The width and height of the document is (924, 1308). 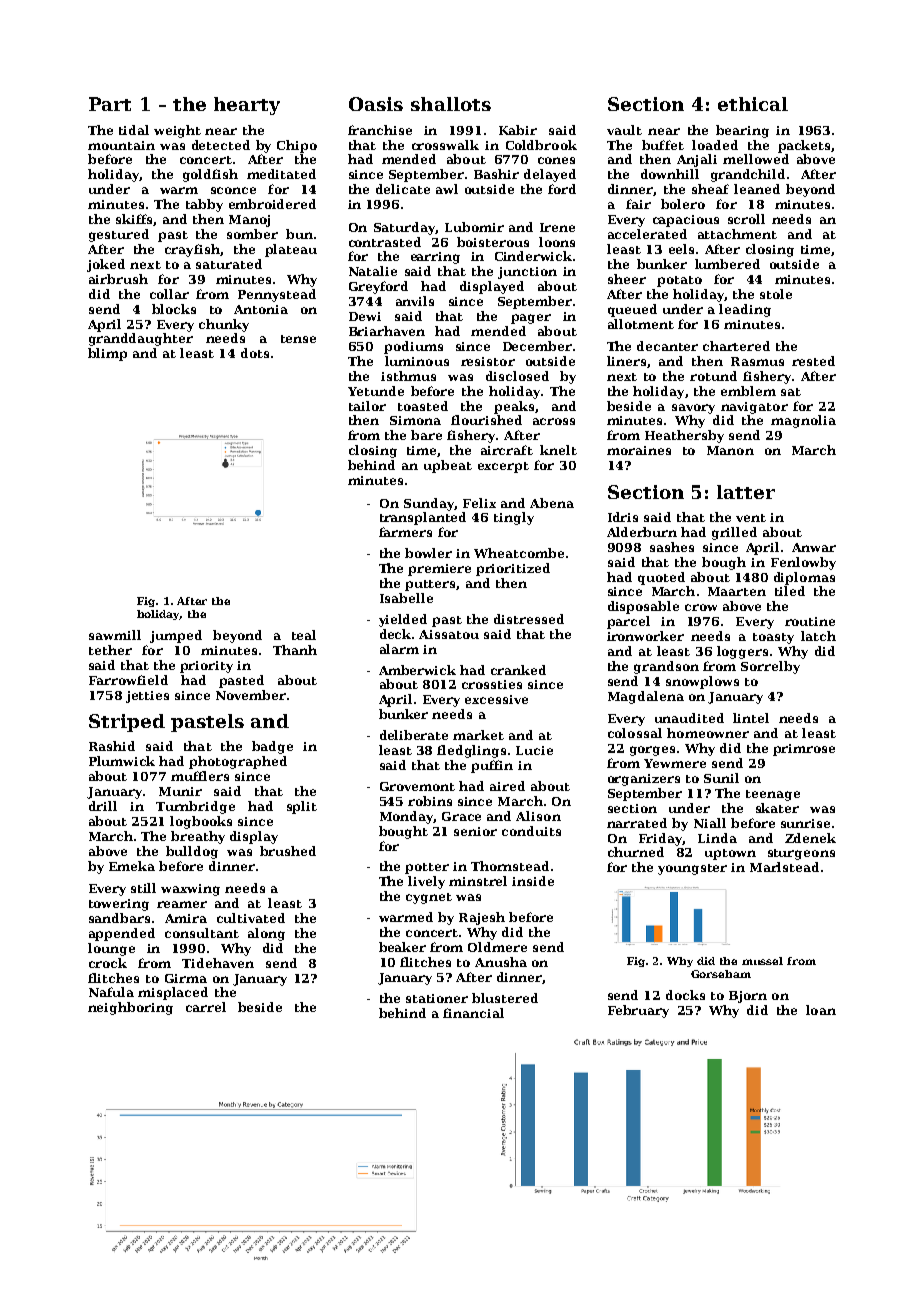 What do you see at coordinates (693, 409) in the document?
I see `savory` at bounding box center [693, 409].
